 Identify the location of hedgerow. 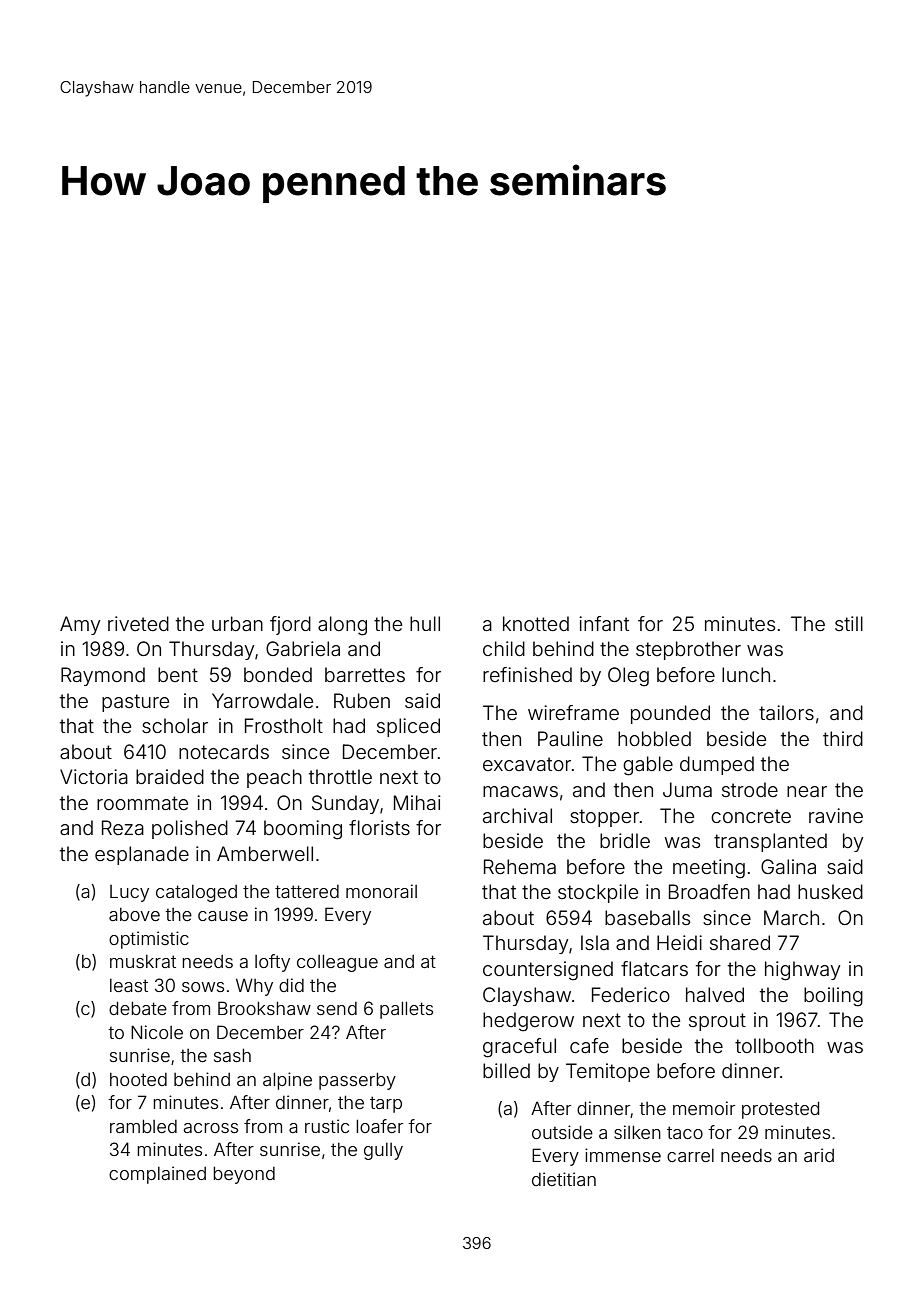
(528, 1022).
